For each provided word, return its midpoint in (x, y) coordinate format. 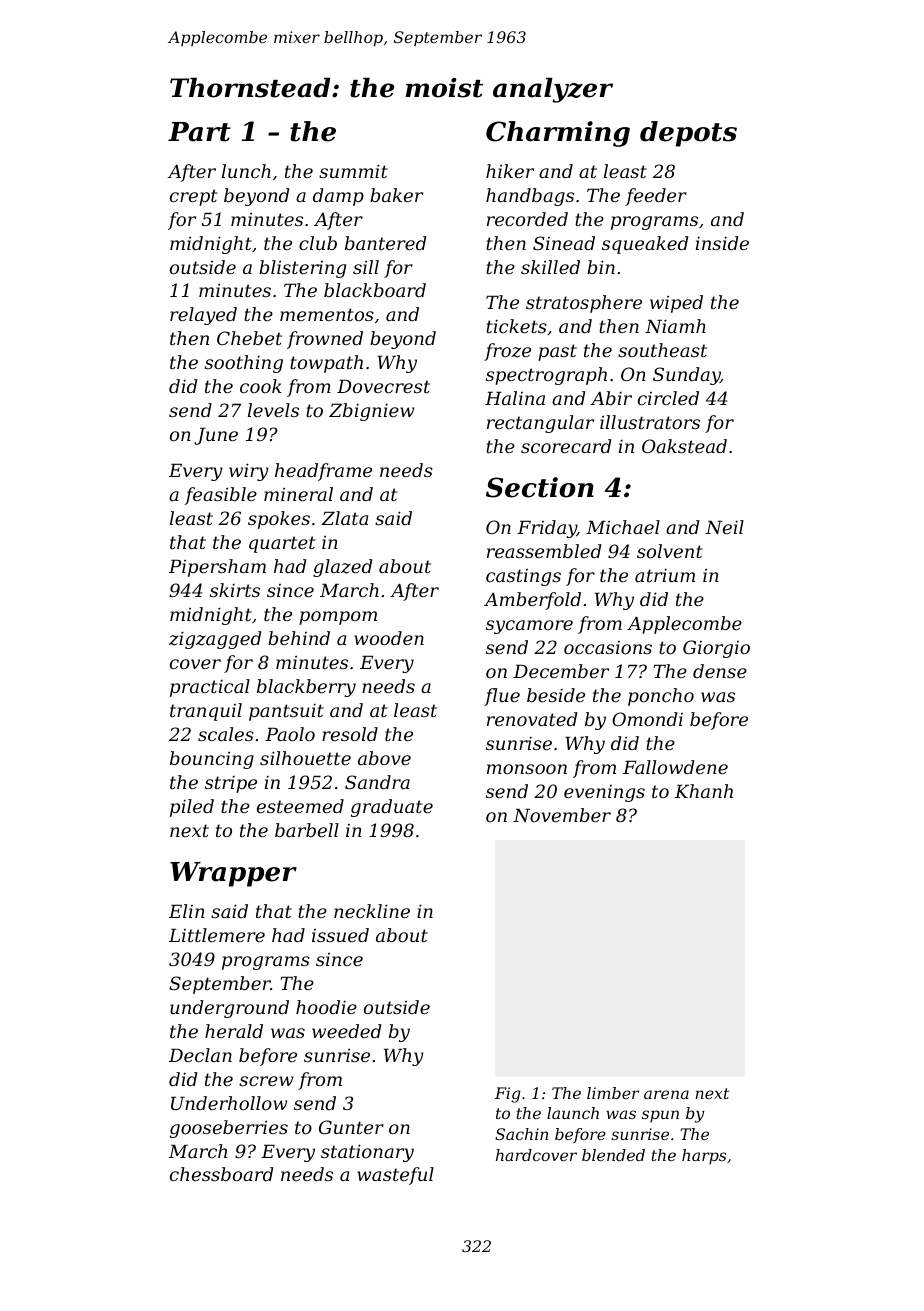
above (384, 758)
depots (688, 134)
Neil (724, 527)
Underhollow (229, 1103)
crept (193, 197)
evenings (604, 793)
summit (353, 171)
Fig (508, 1095)
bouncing (212, 760)
